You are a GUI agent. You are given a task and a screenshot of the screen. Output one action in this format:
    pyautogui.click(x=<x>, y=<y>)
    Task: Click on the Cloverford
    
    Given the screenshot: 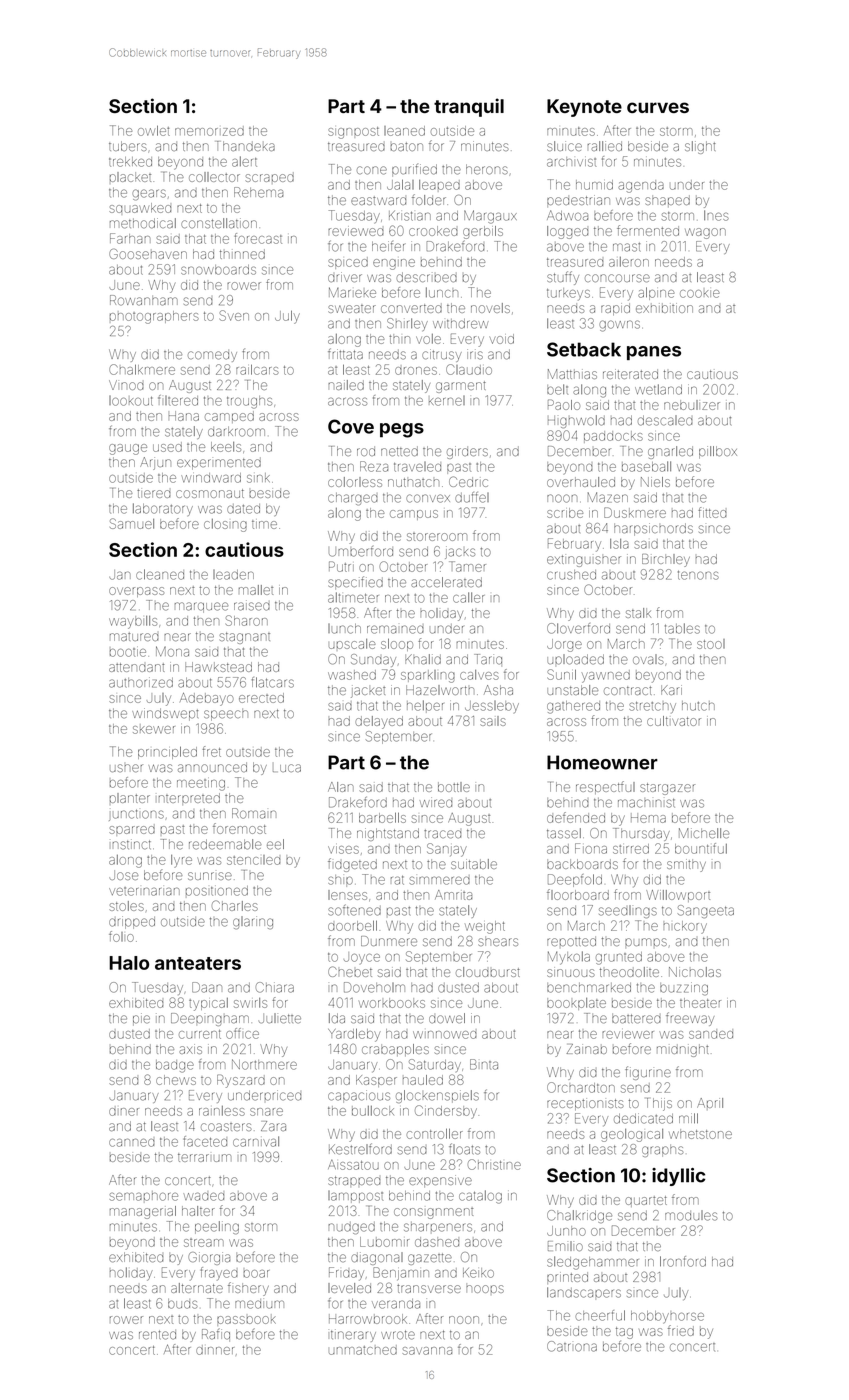 What is the action you would take?
    pyautogui.click(x=578, y=628)
